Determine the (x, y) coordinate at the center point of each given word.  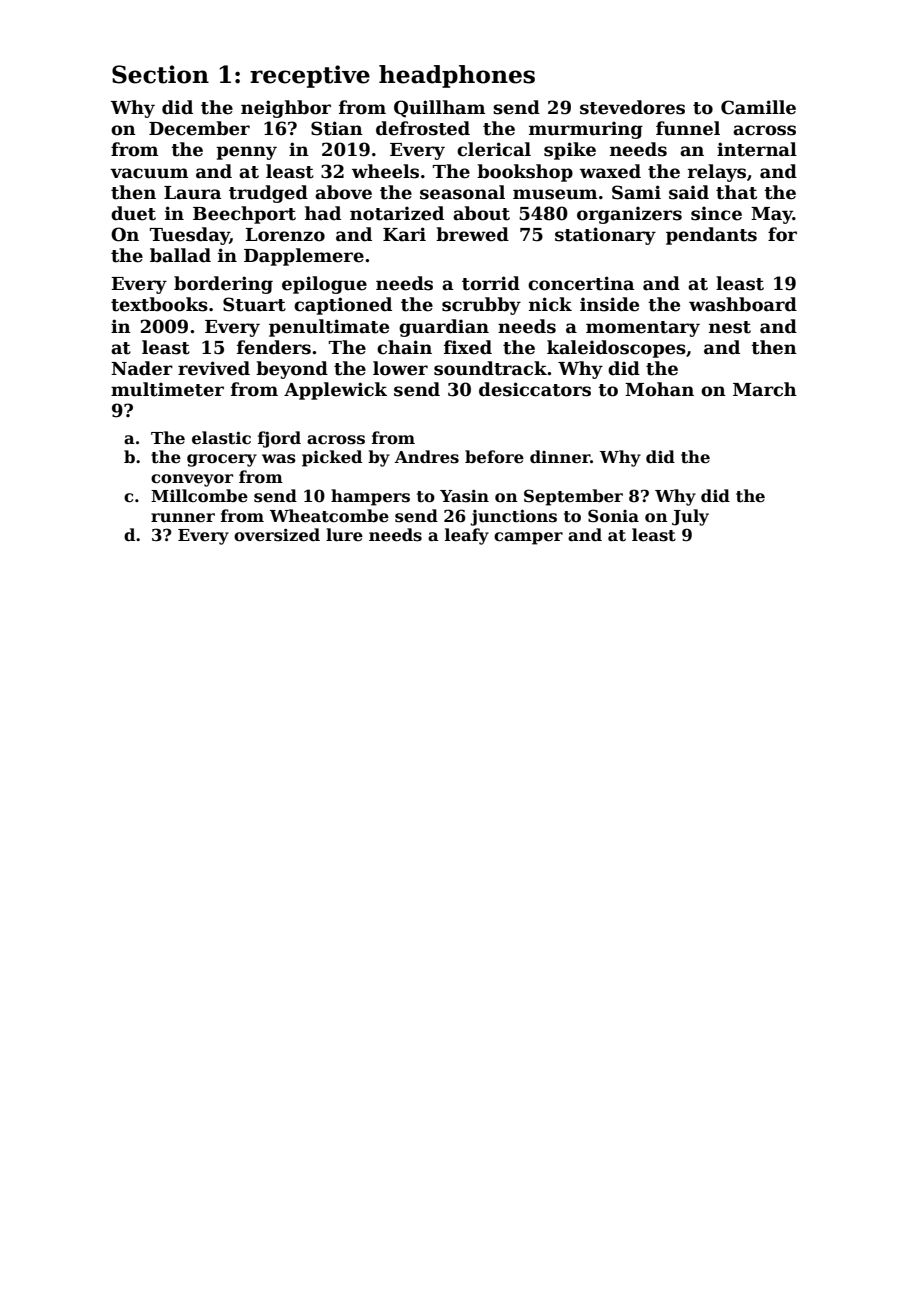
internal (757, 149)
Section (160, 74)
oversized (277, 535)
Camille (758, 107)
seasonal (462, 192)
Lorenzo (285, 235)
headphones (457, 76)
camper (528, 538)
